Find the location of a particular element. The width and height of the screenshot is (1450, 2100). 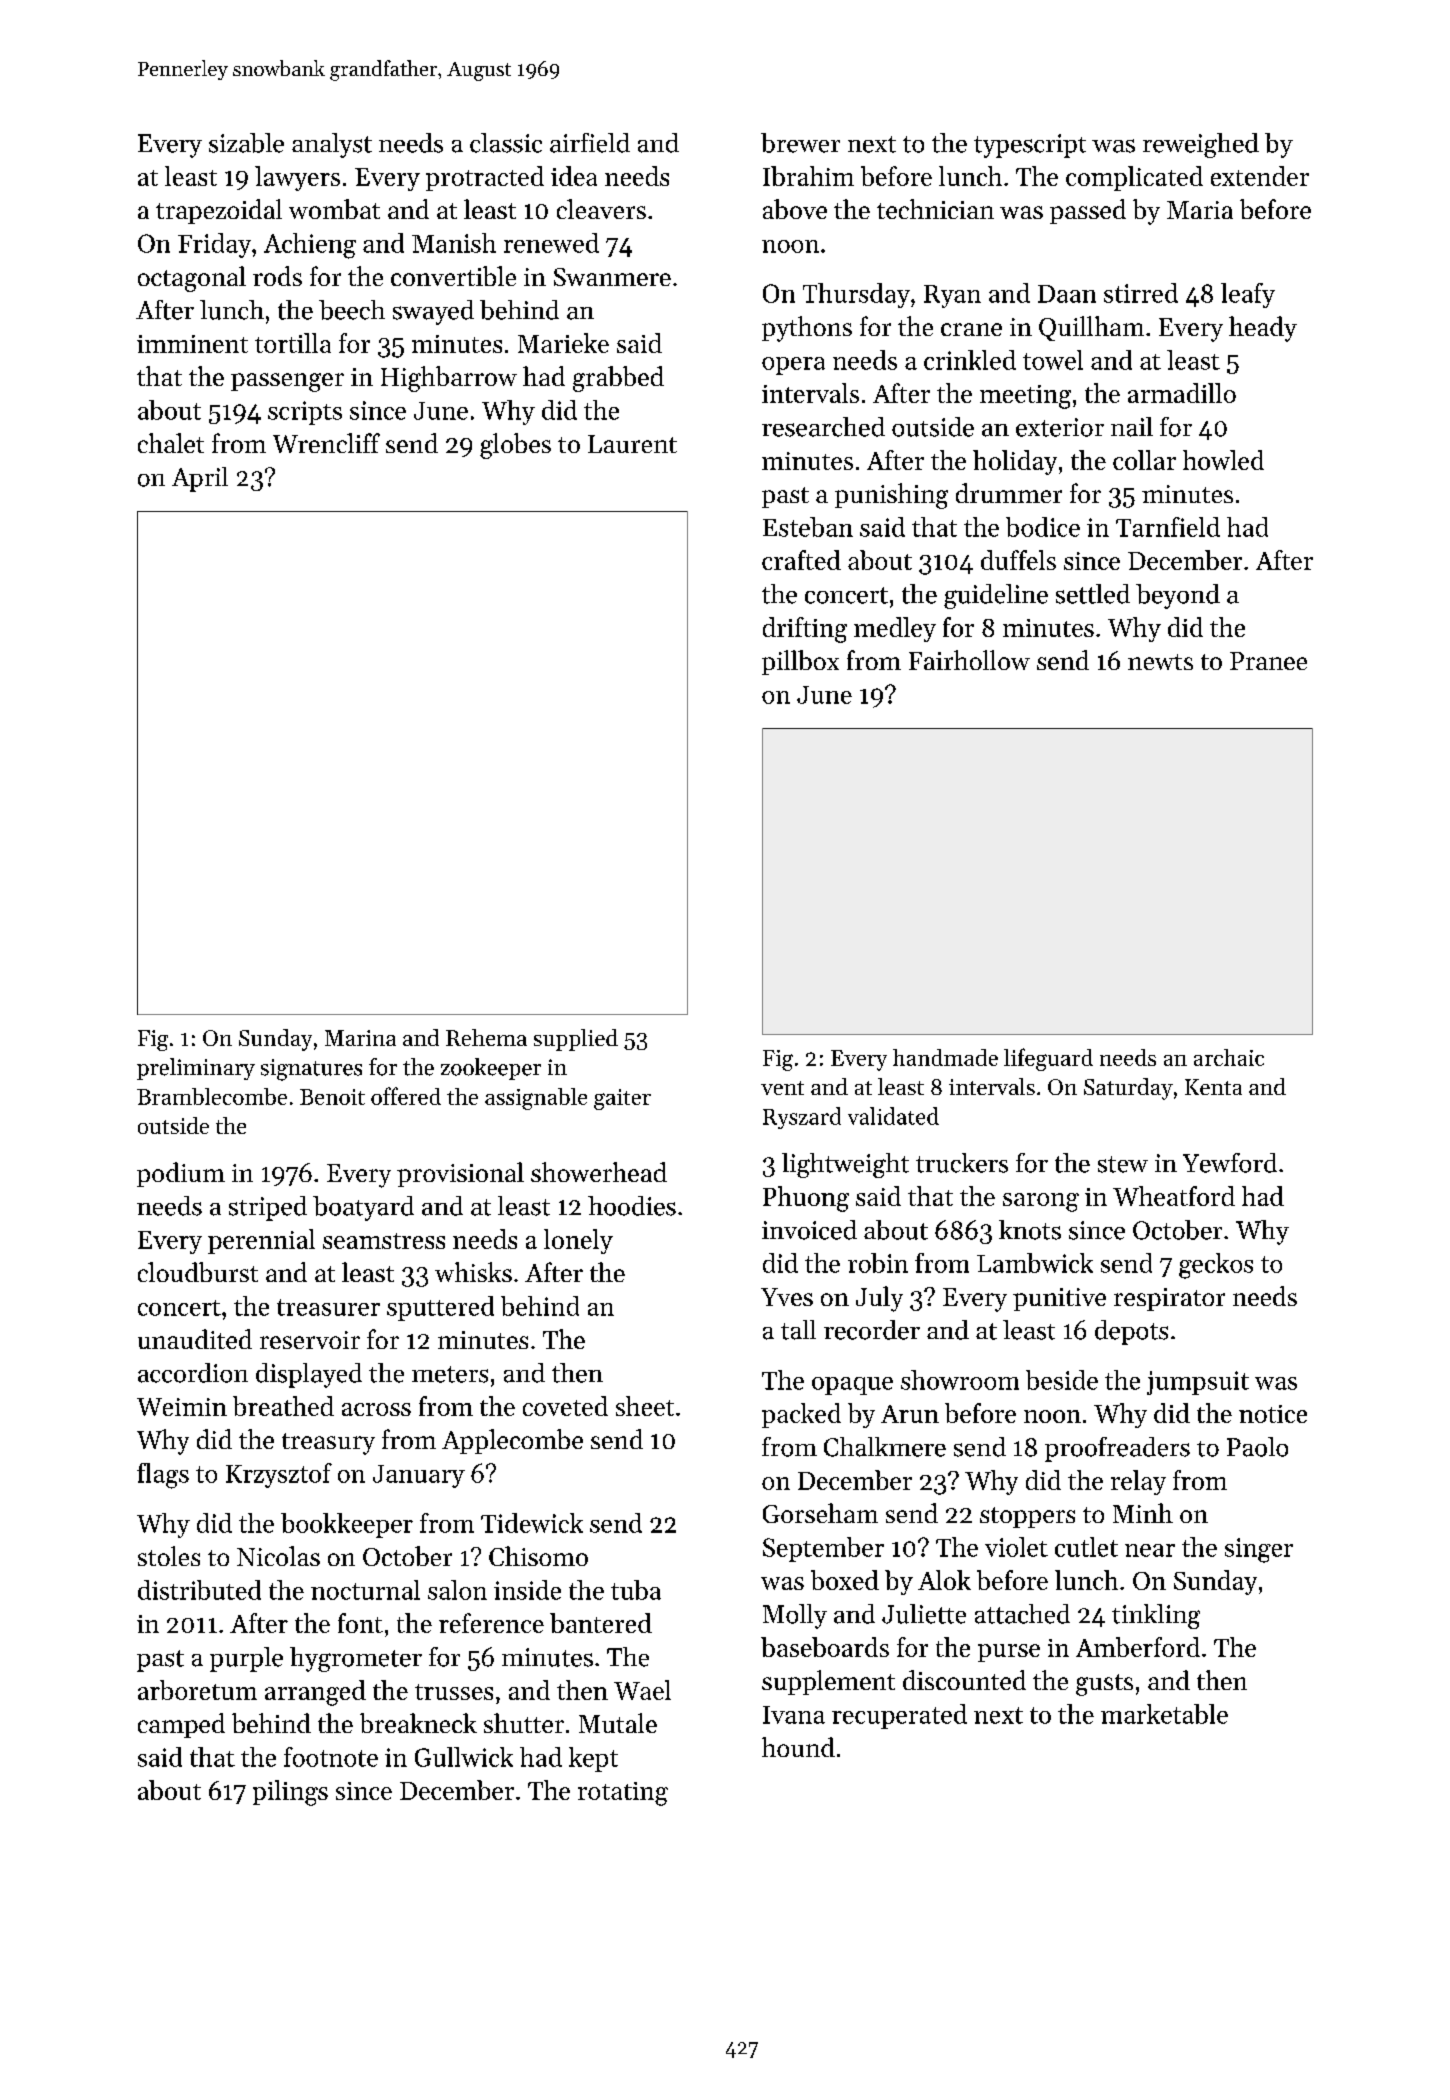

lifeguard is located at coordinates (1048, 1059).
